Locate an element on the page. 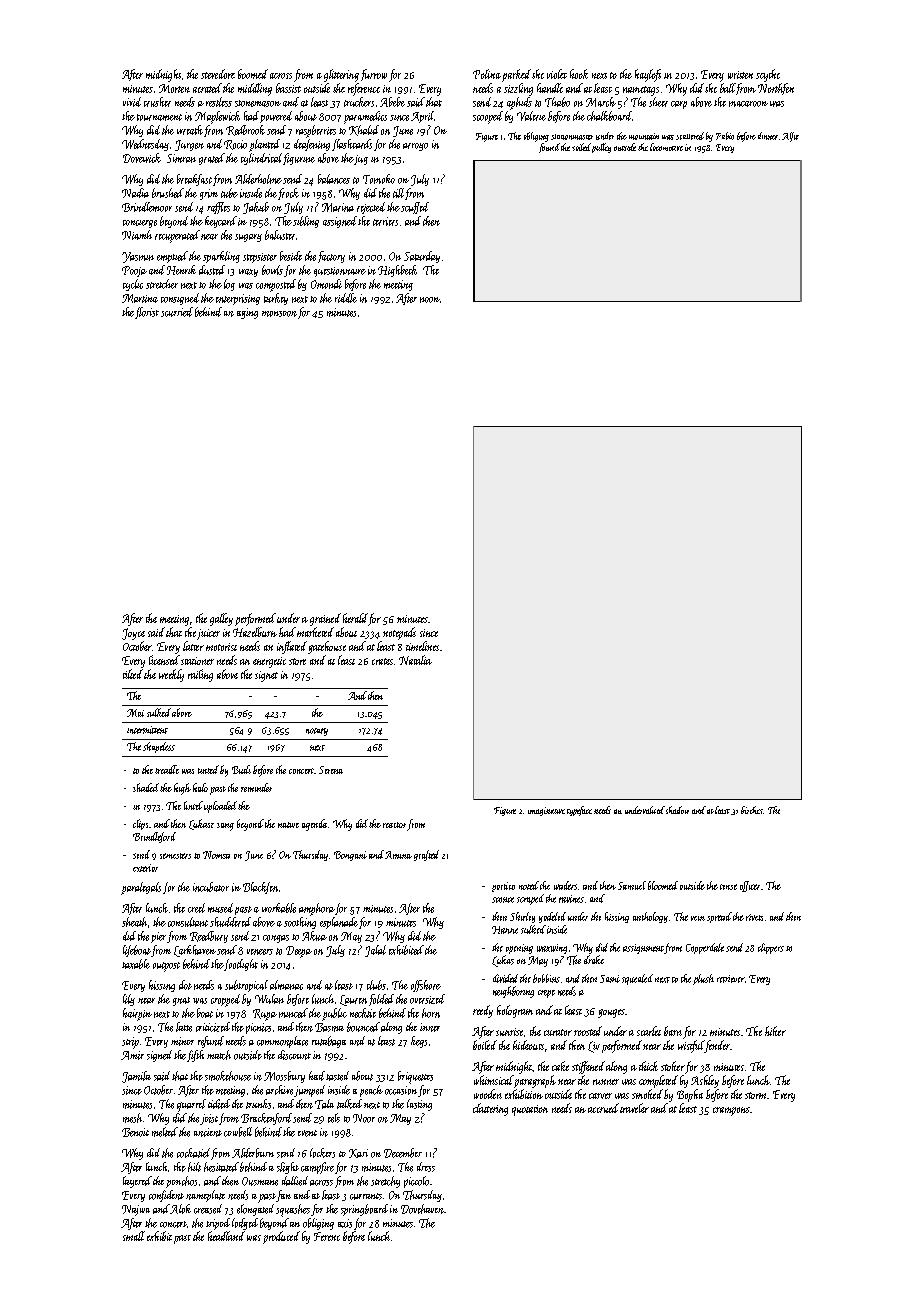 This page has height=1308, width=924. Alfie is located at coordinates (790, 137).
